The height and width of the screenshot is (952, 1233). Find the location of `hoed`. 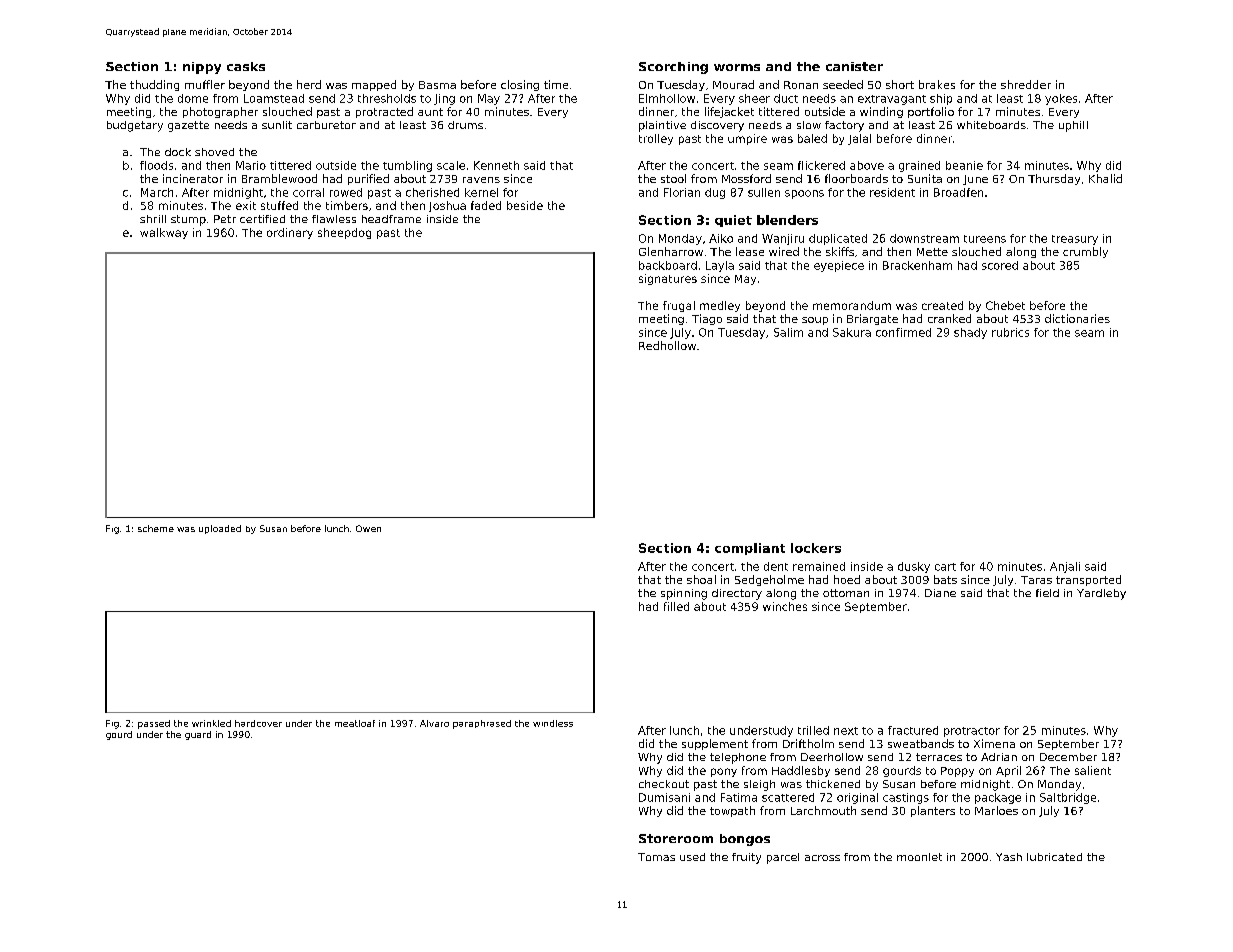

hoed is located at coordinates (847, 579).
